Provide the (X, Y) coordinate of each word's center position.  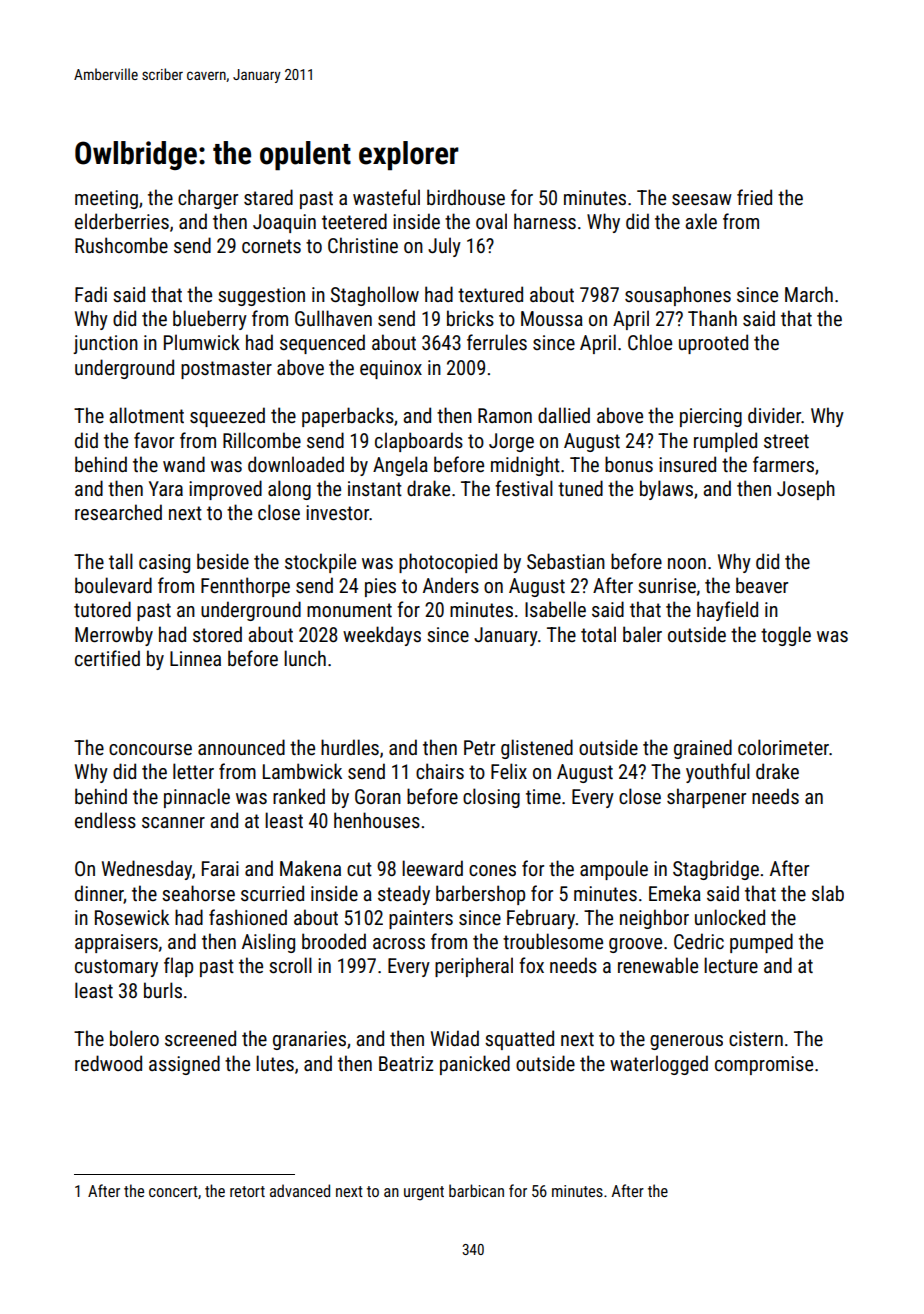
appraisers (116, 943)
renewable (658, 965)
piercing (711, 417)
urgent (424, 1193)
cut (359, 869)
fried (754, 197)
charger (208, 199)
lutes (275, 1063)
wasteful (386, 197)
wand (184, 464)
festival (524, 488)
